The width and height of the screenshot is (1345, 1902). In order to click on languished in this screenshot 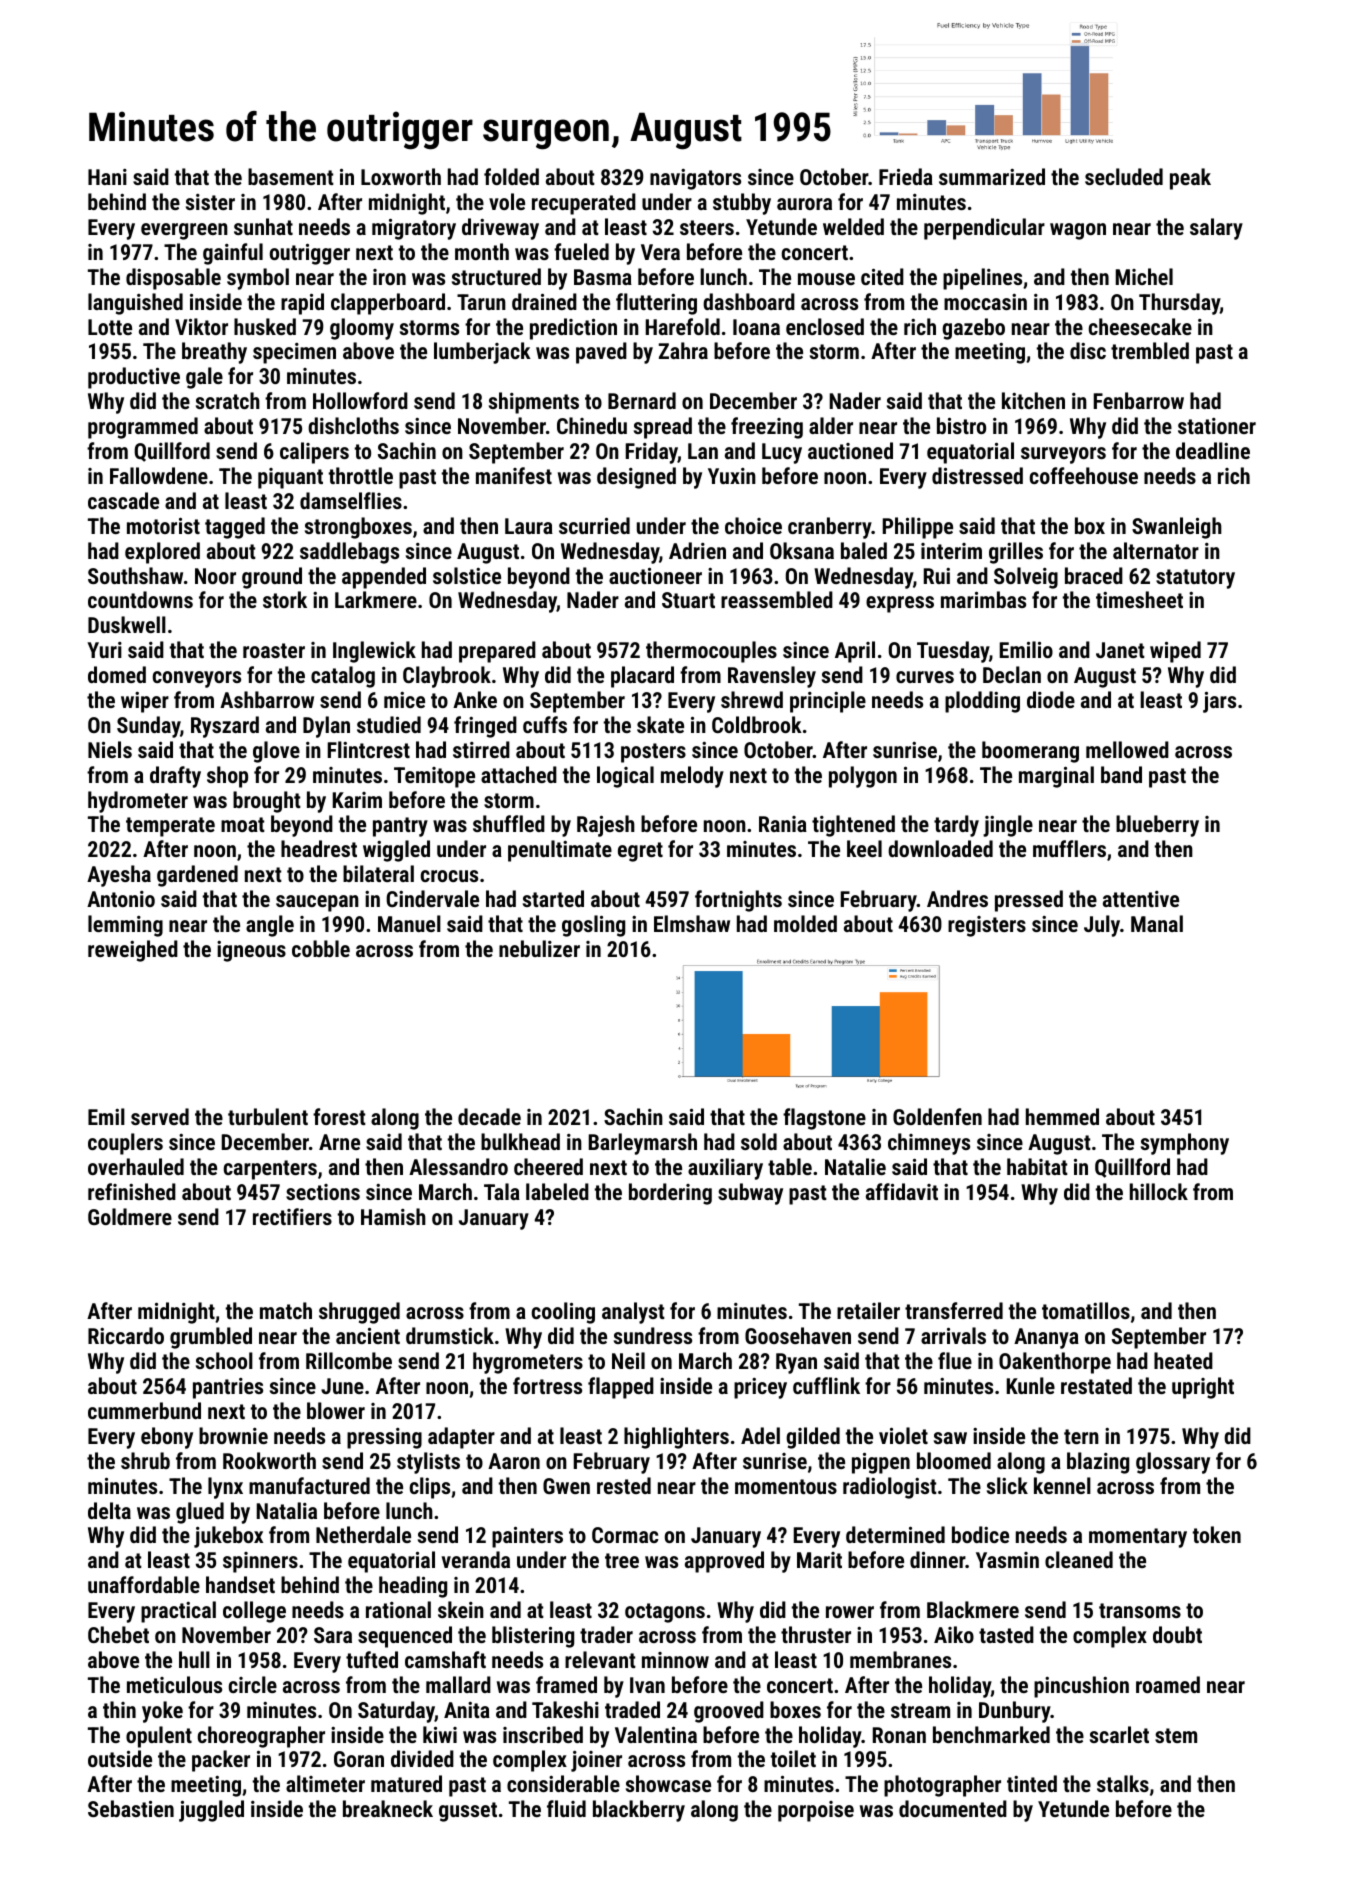, I will do `click(135, 304)`.
